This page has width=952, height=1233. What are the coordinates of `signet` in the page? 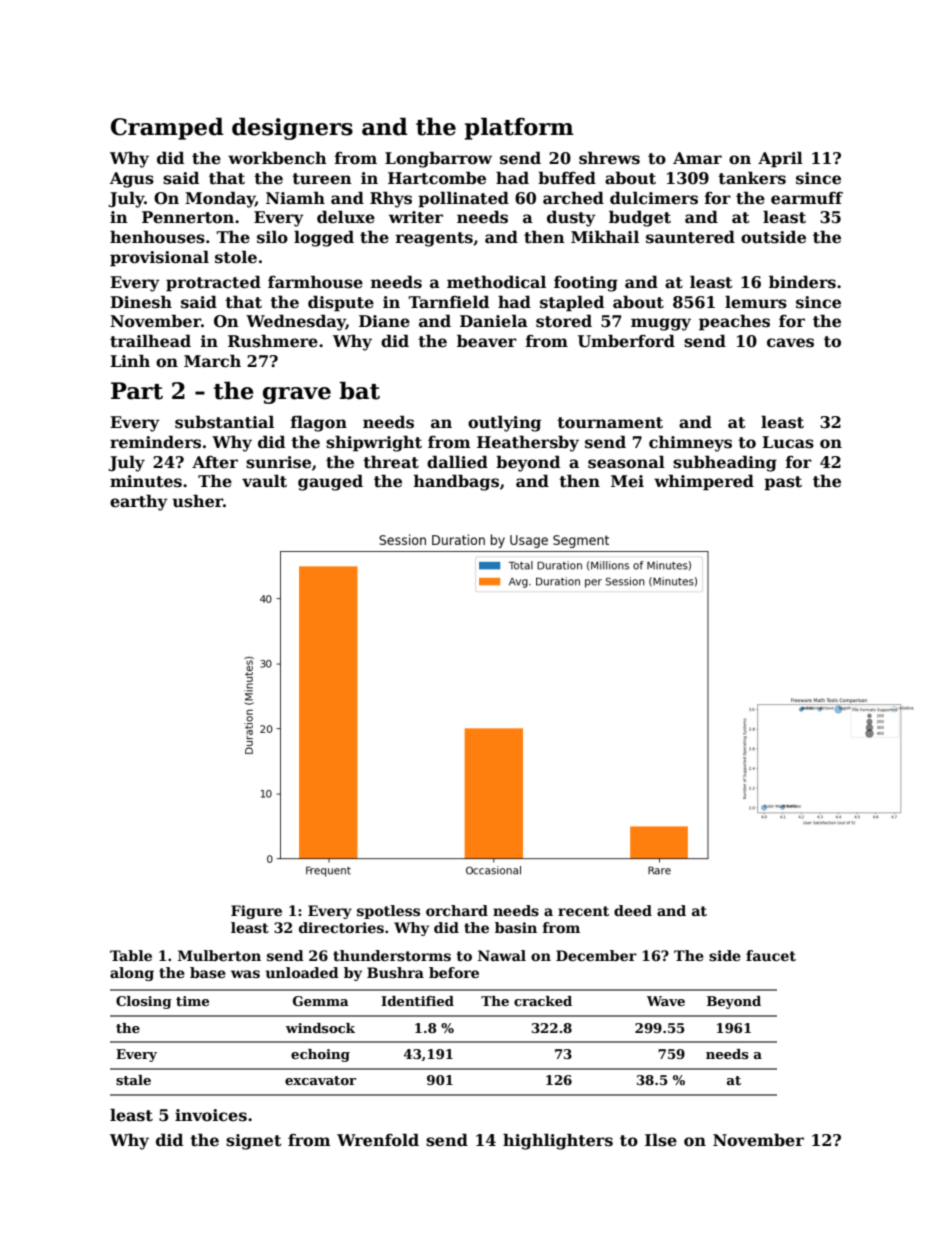 It's located at (254, 1142).
